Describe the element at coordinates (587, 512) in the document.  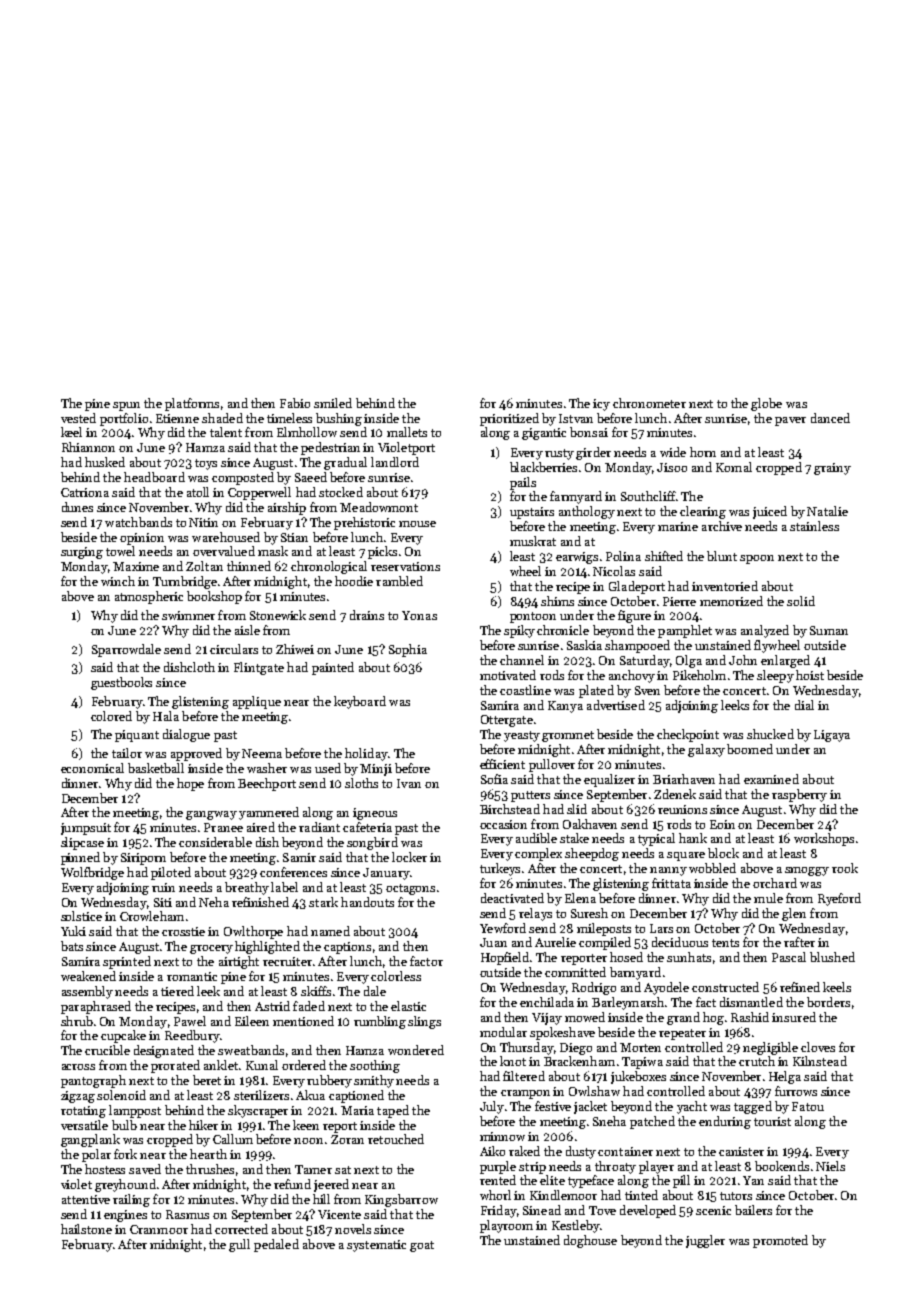
I see `anthology` at that location.
